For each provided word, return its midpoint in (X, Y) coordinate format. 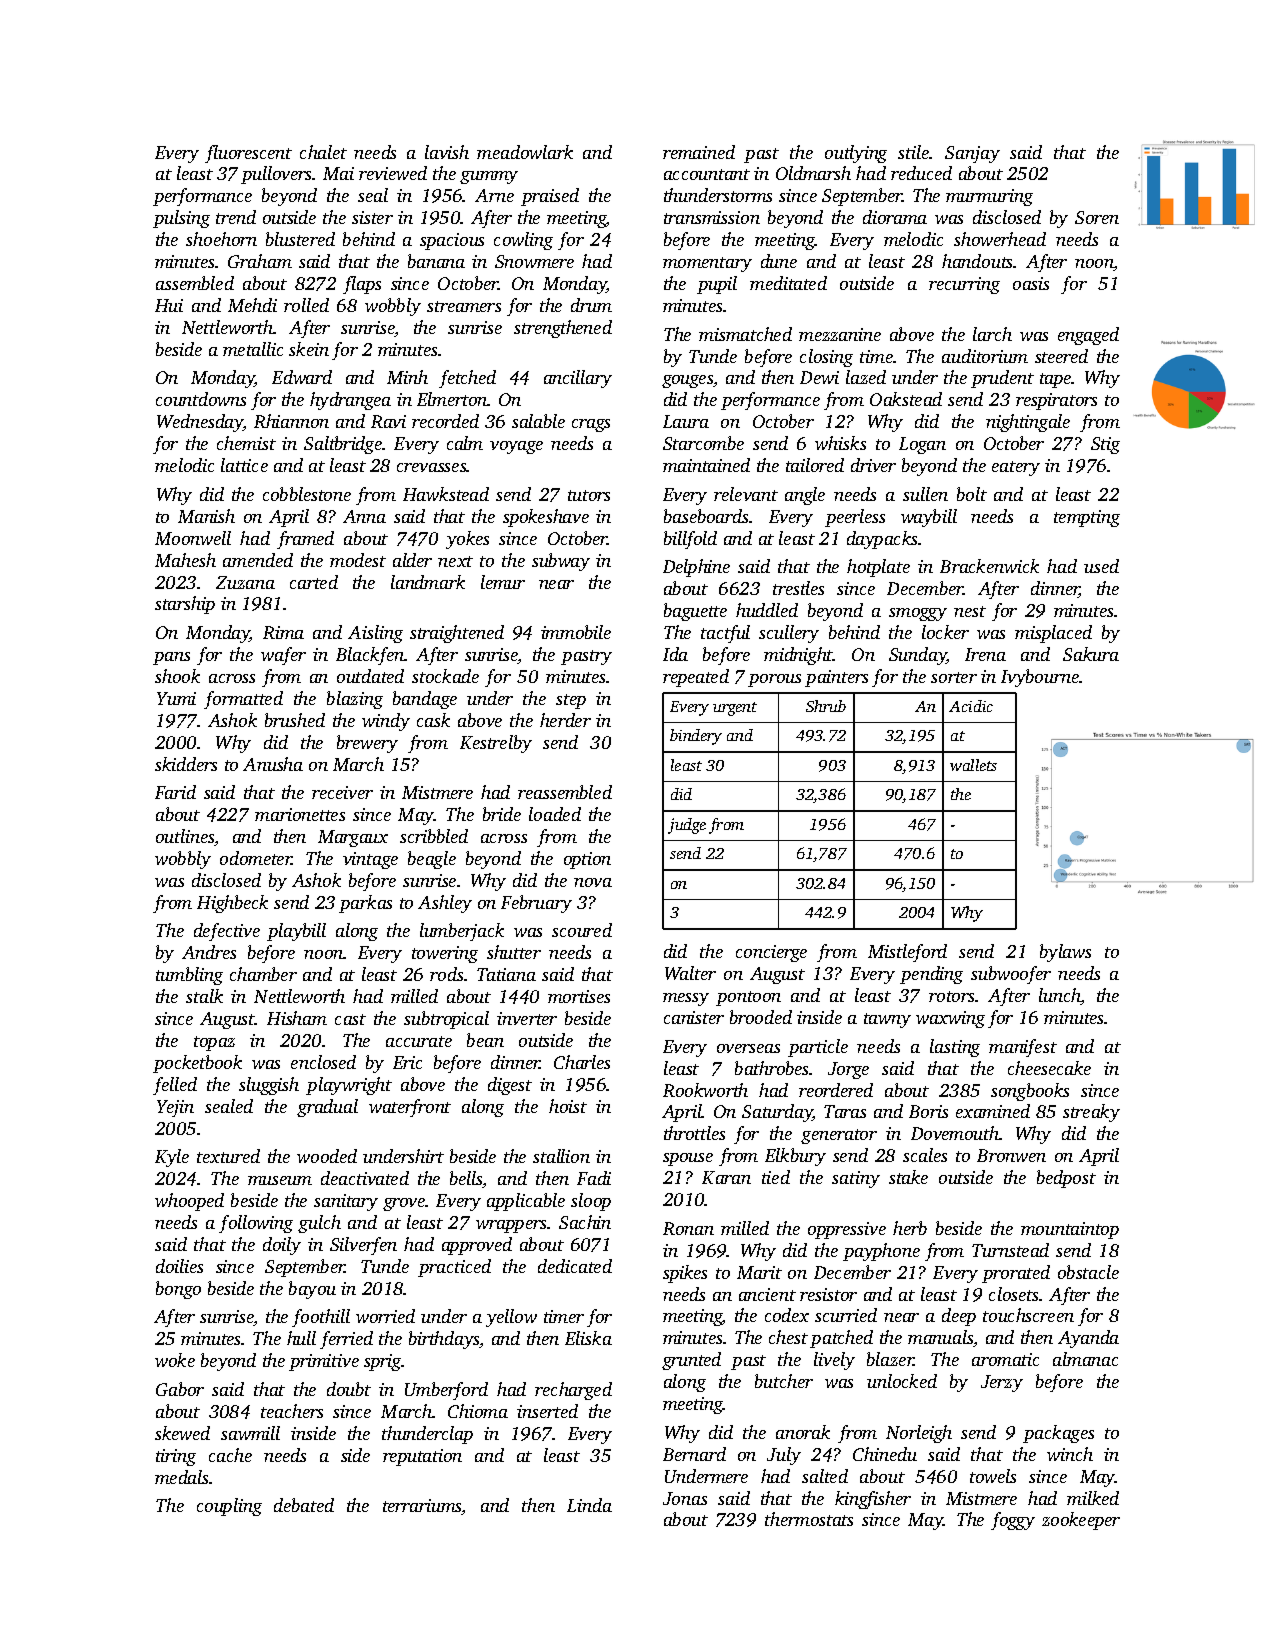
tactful (725, 634)
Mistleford (907, 953)
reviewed (393, 173)
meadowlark (525, 152)
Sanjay (972, 154)
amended (258, 560)
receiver (342, 792)
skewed (182, 1433)
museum (280, 1180)
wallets (973, 765)
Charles (582, 1062)
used (1101, 566)
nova (593, 882)
